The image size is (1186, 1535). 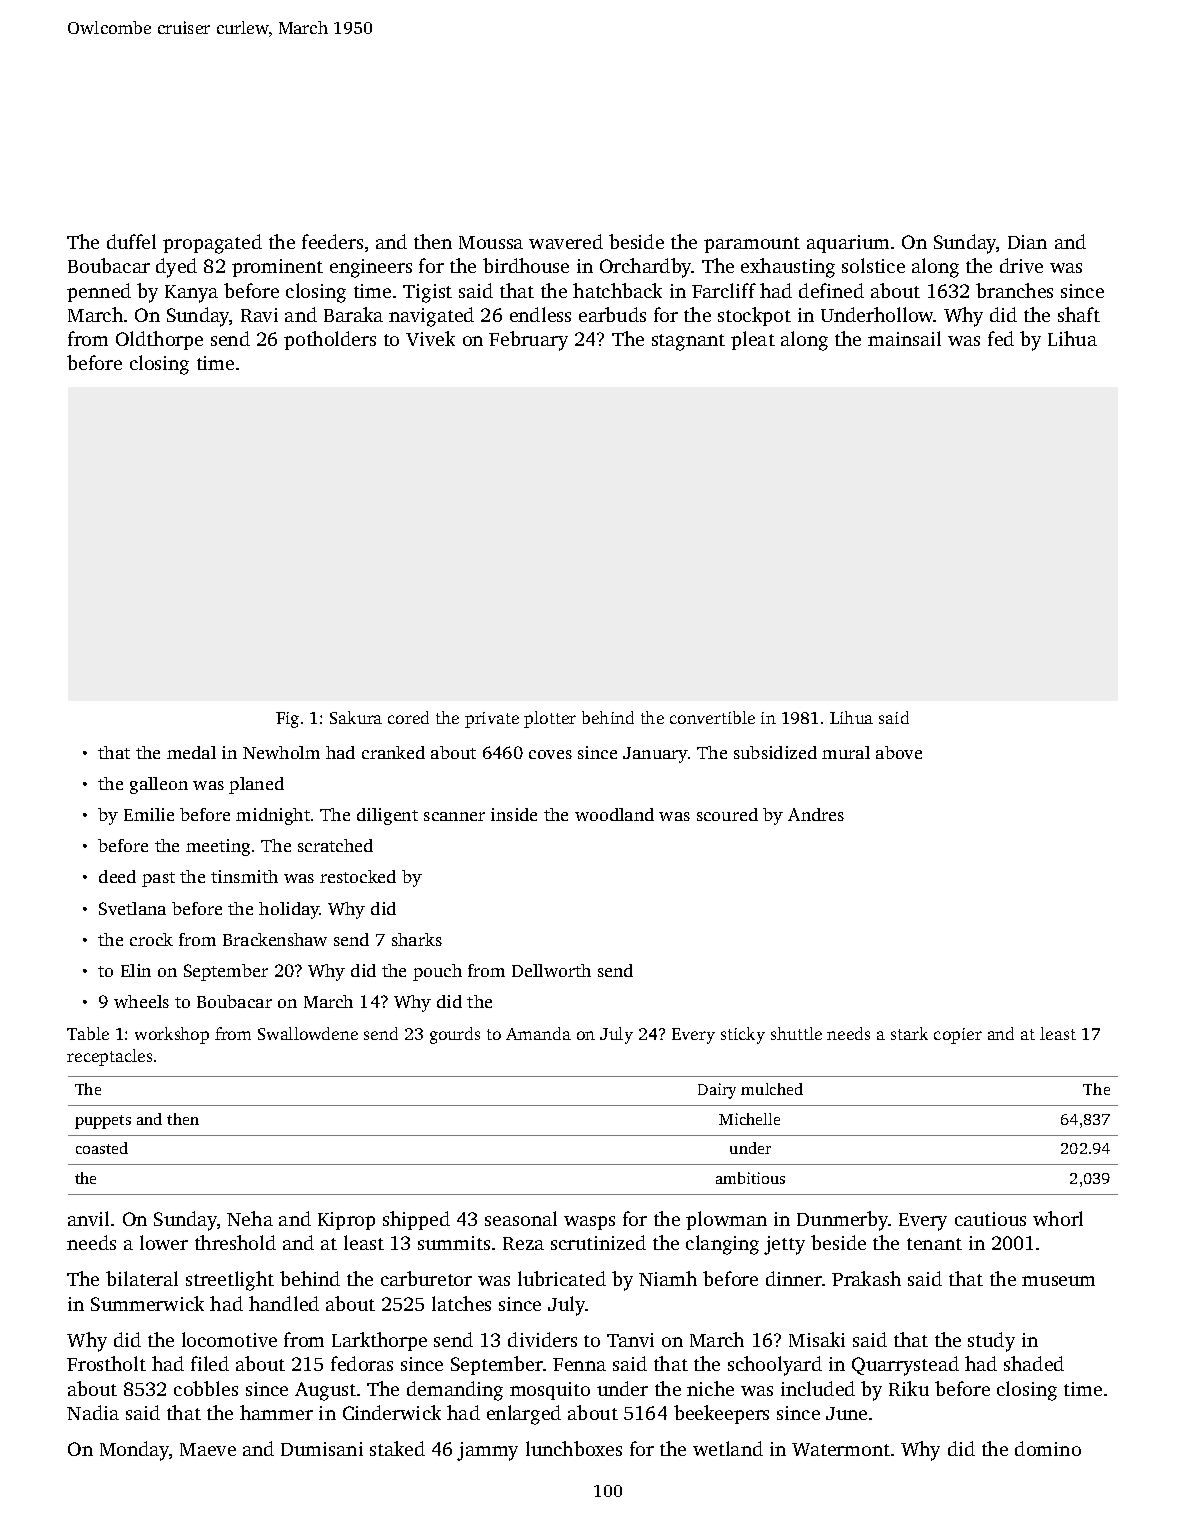 I want to click on deed, so click(x=117, y=876).
